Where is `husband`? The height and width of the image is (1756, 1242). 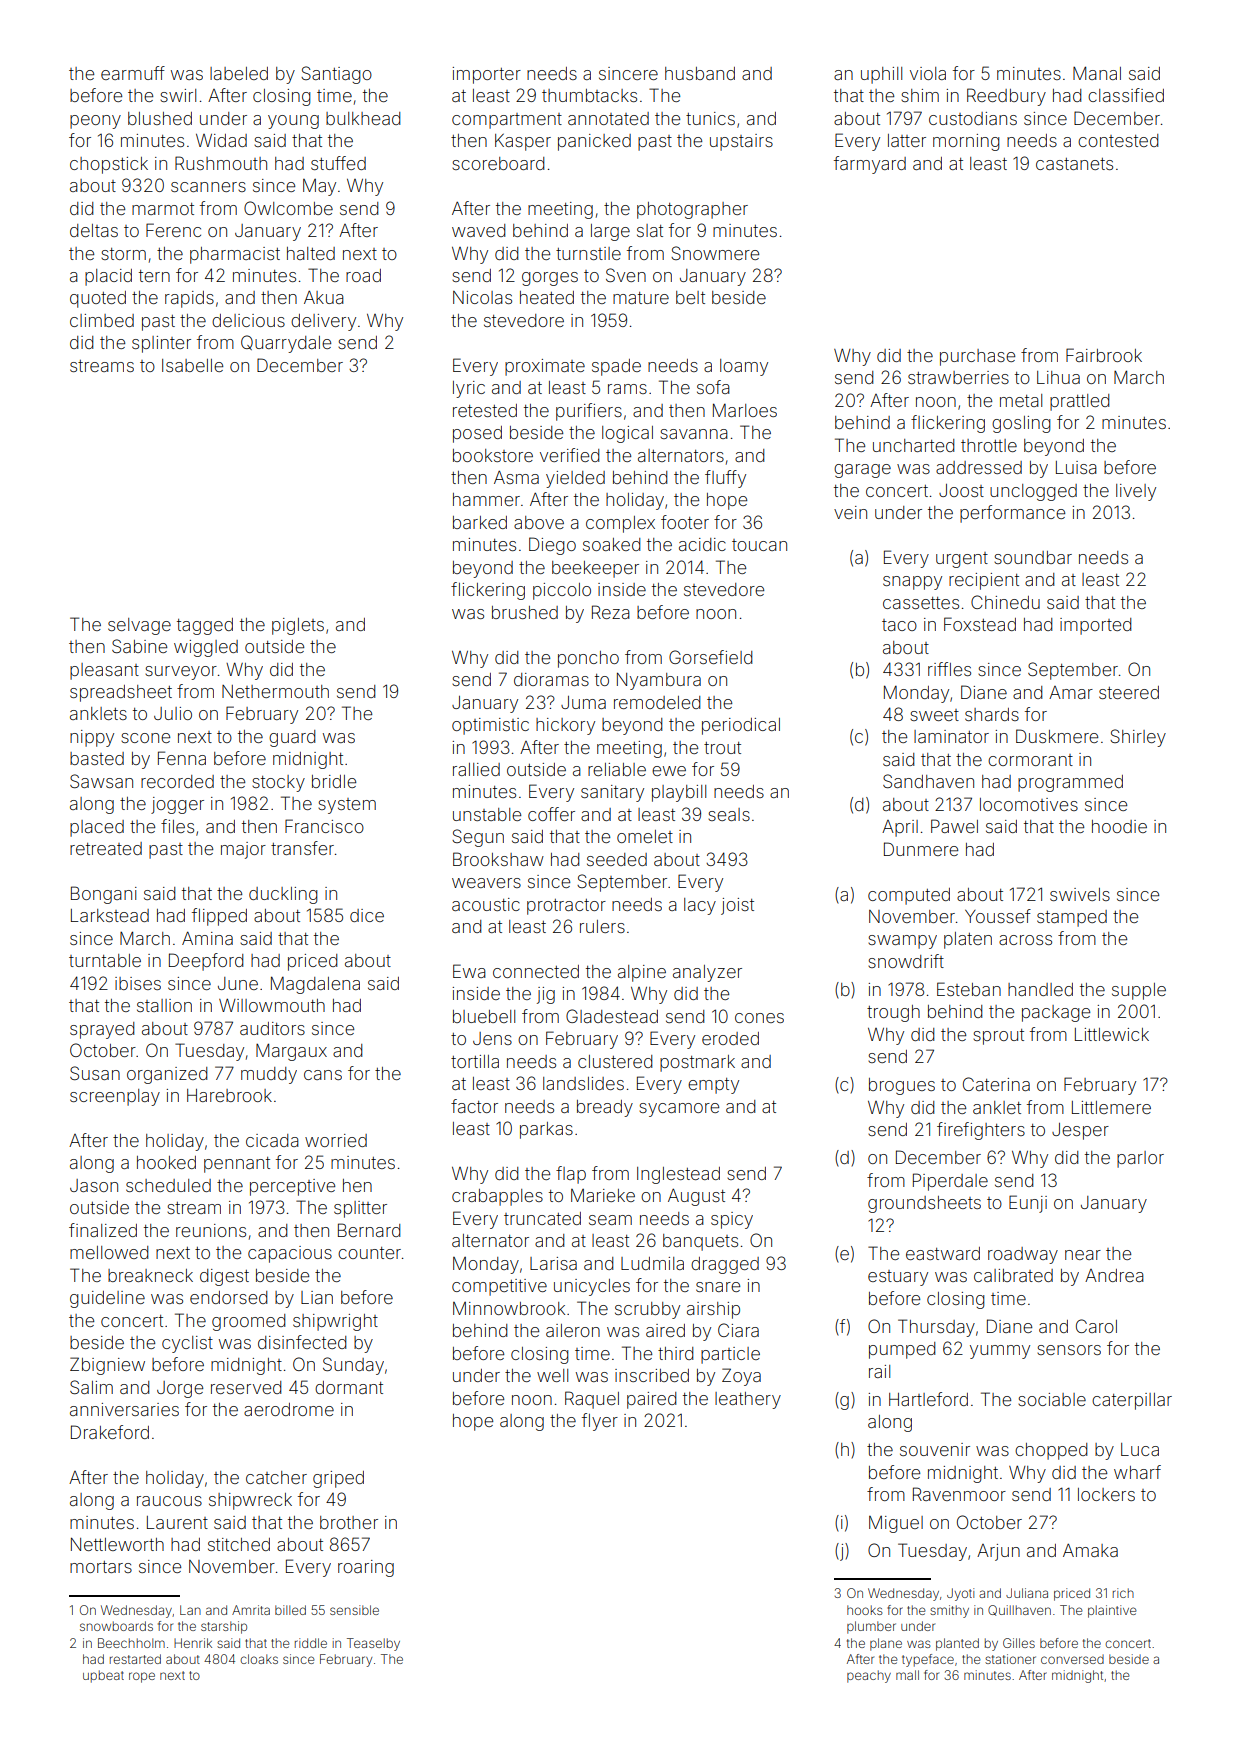 husband is located at coordinates (700, 73).
